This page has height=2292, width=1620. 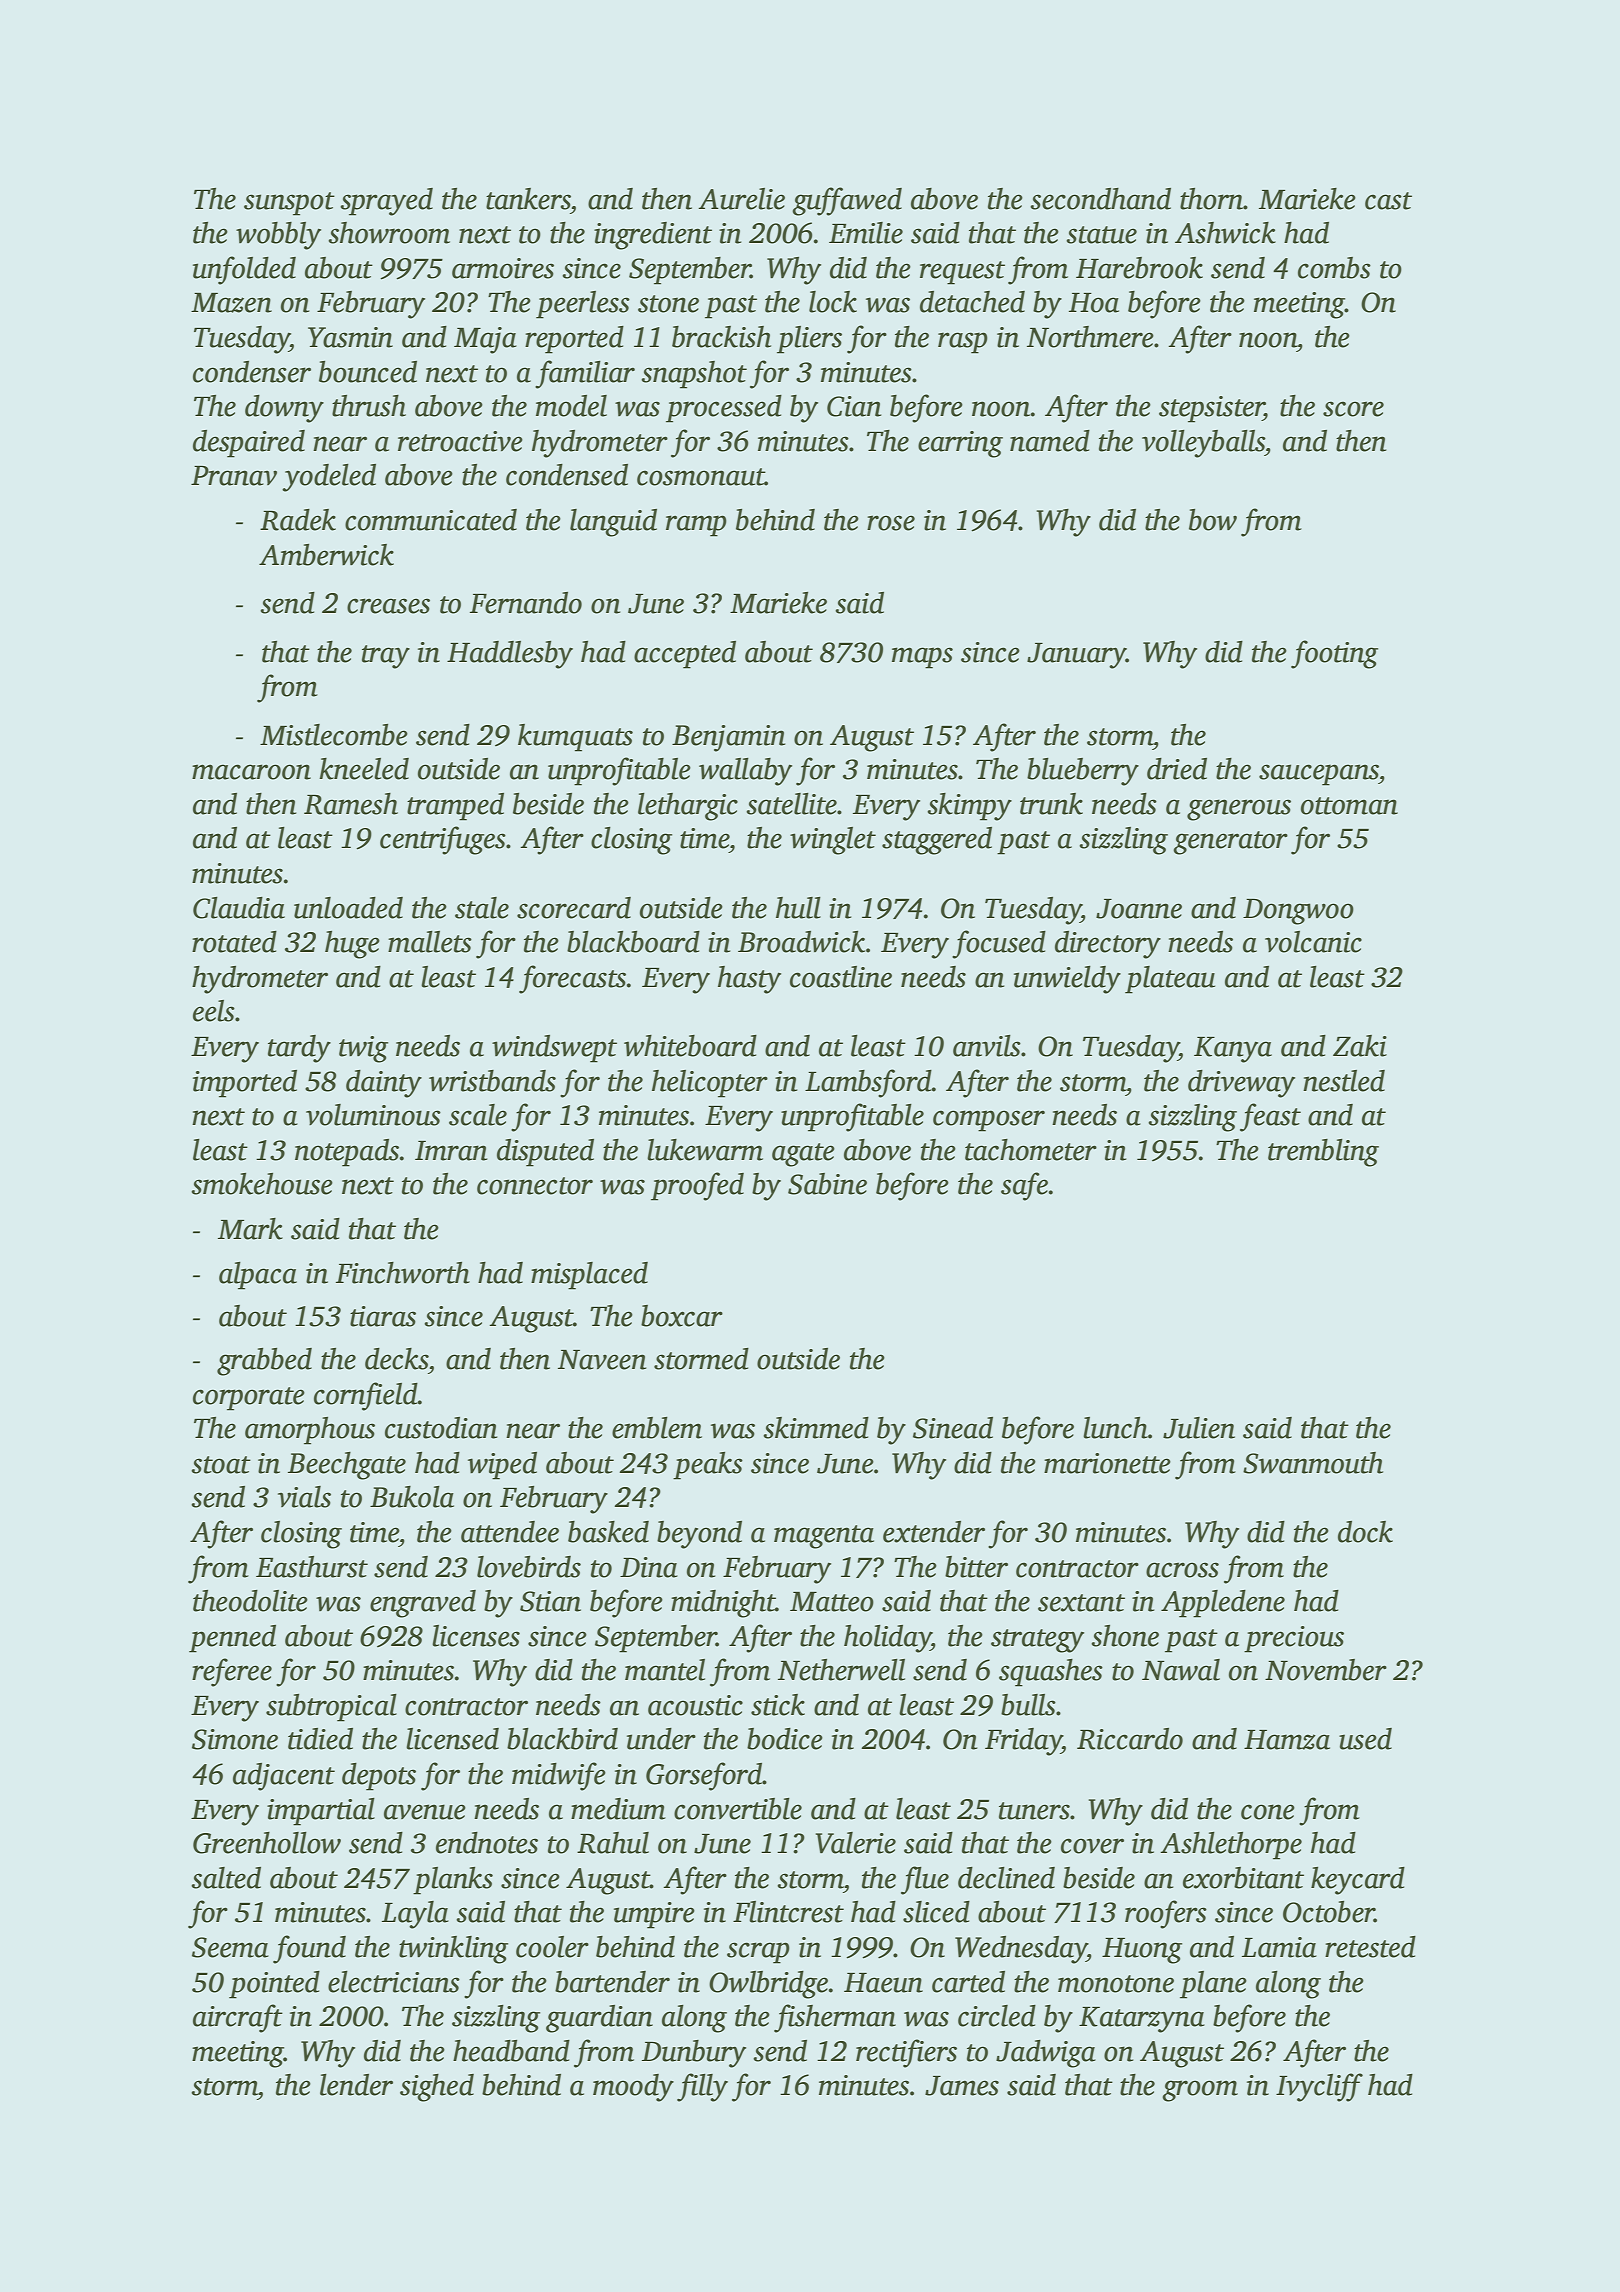 I want to click on penned, so click(x=232, y=1639).
